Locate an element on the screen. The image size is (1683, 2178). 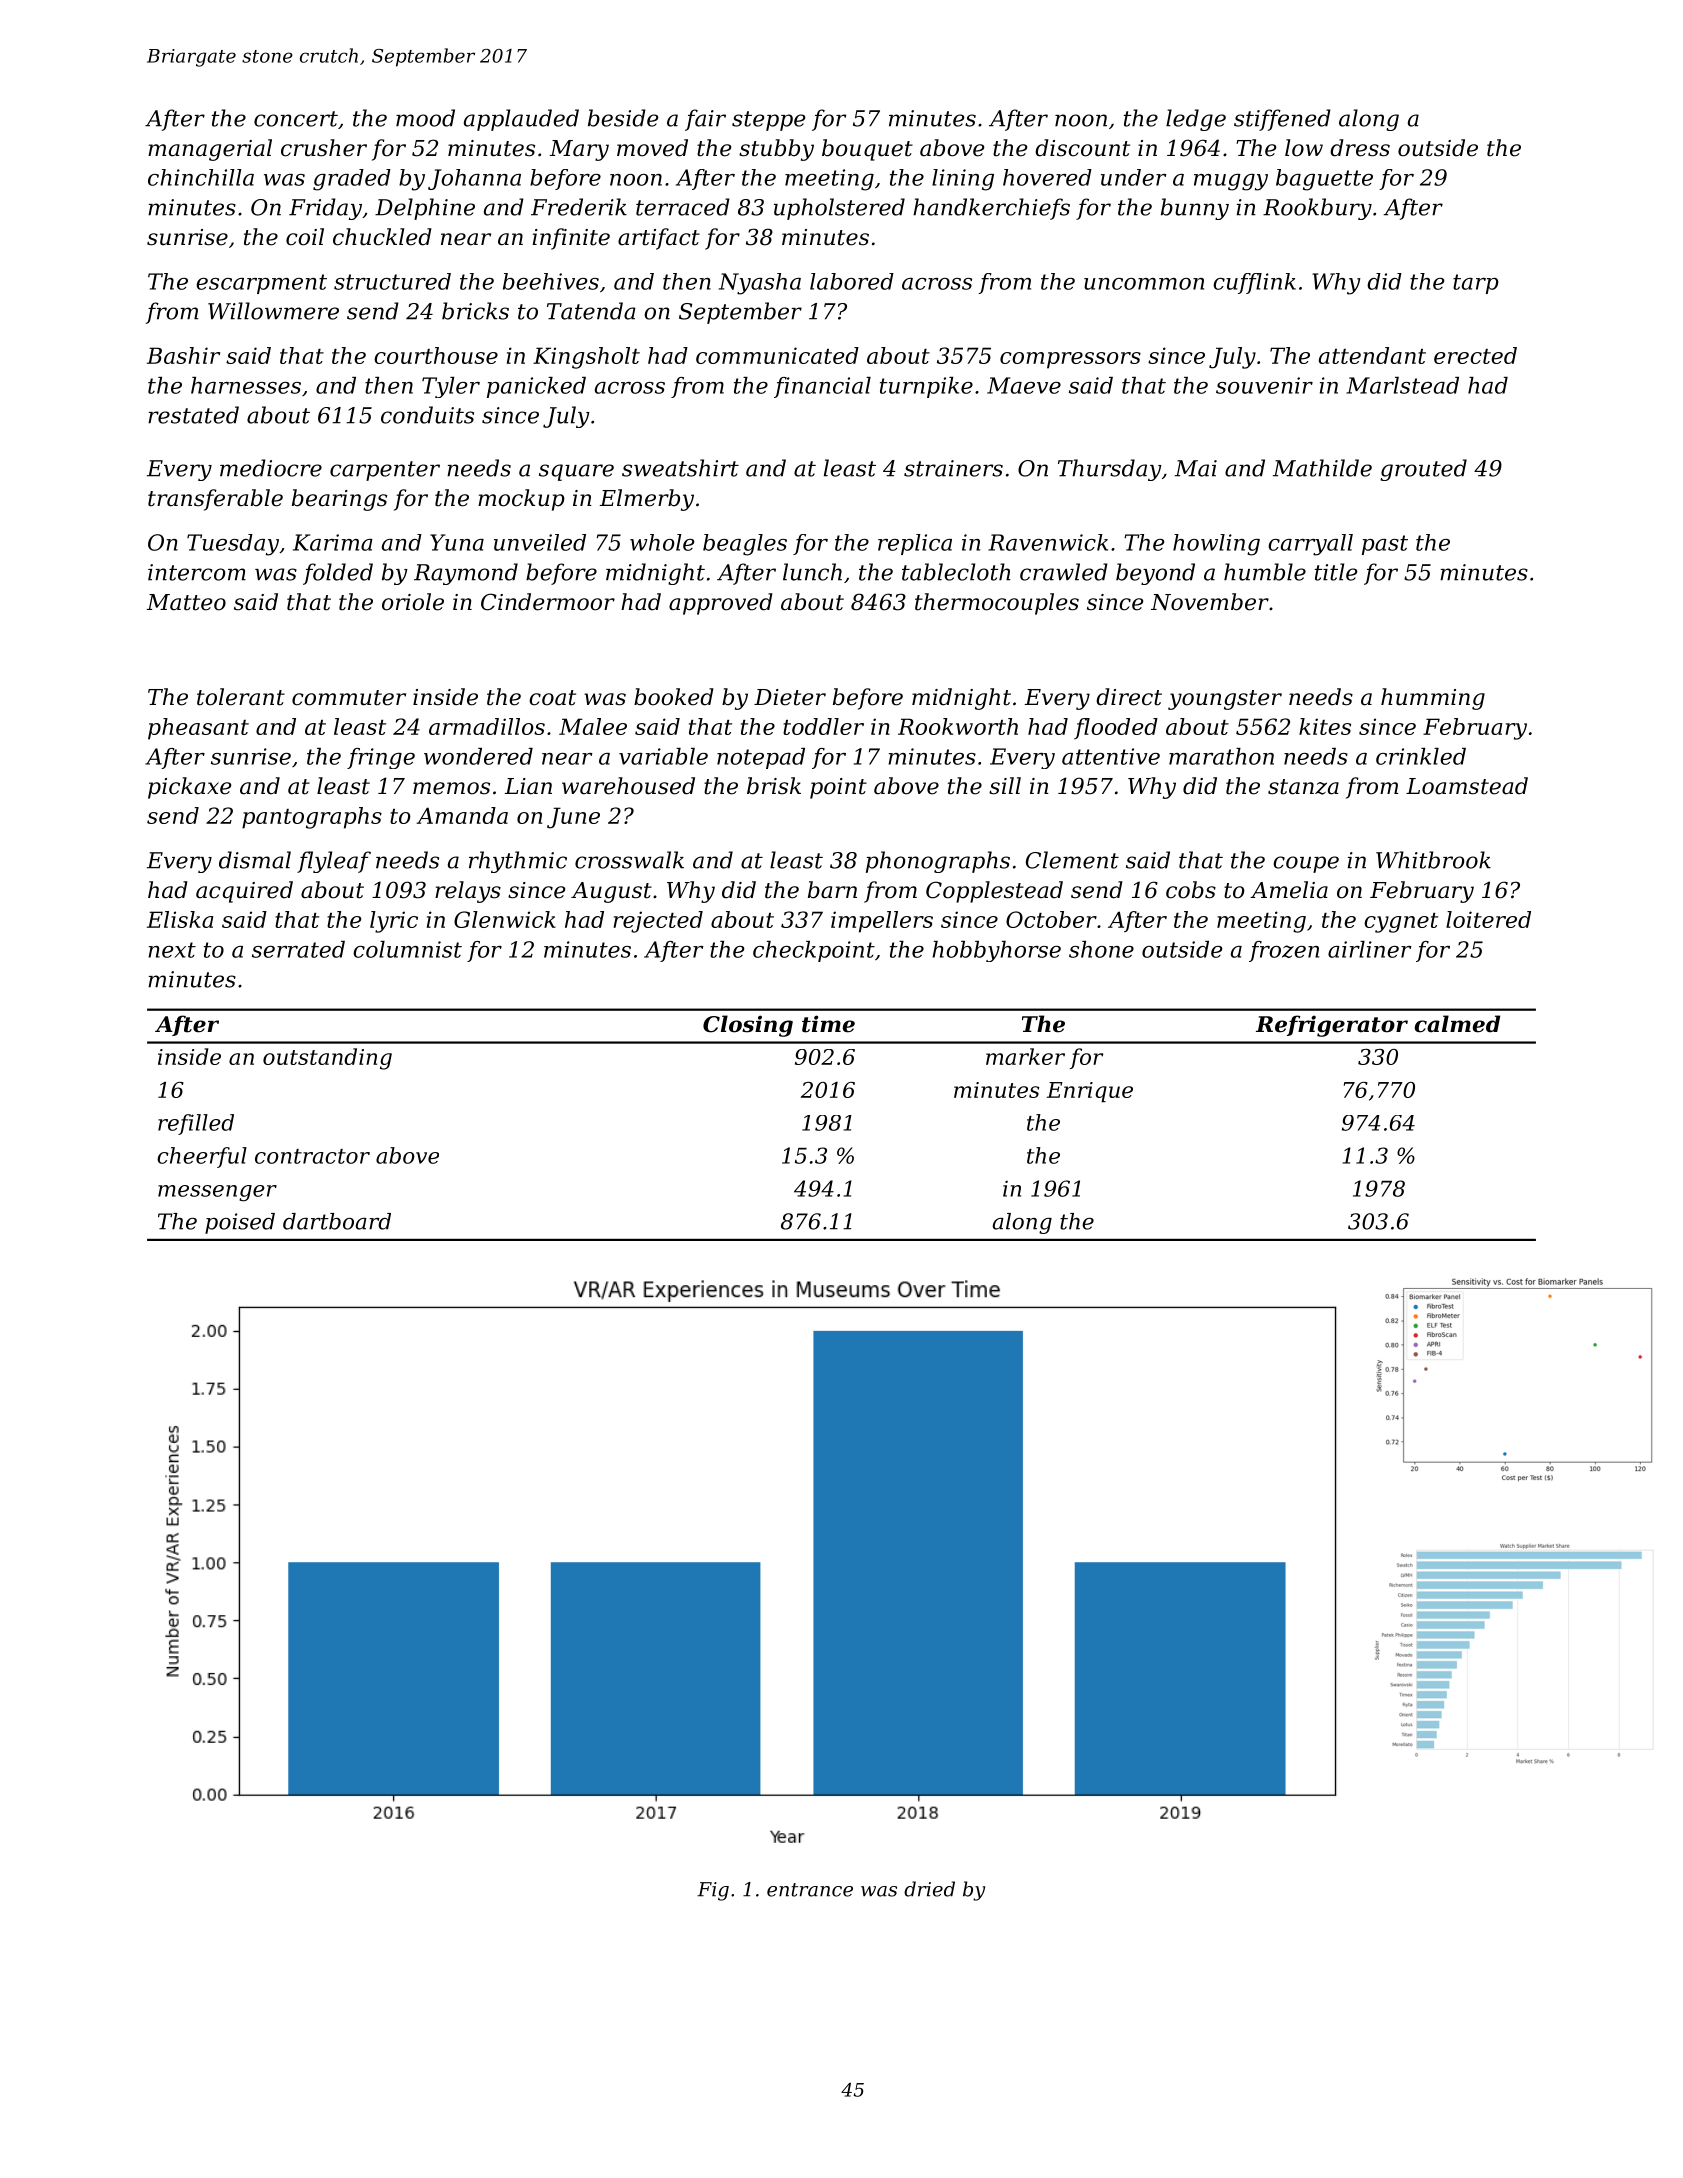
relays is located at coordinates (468, 892).
